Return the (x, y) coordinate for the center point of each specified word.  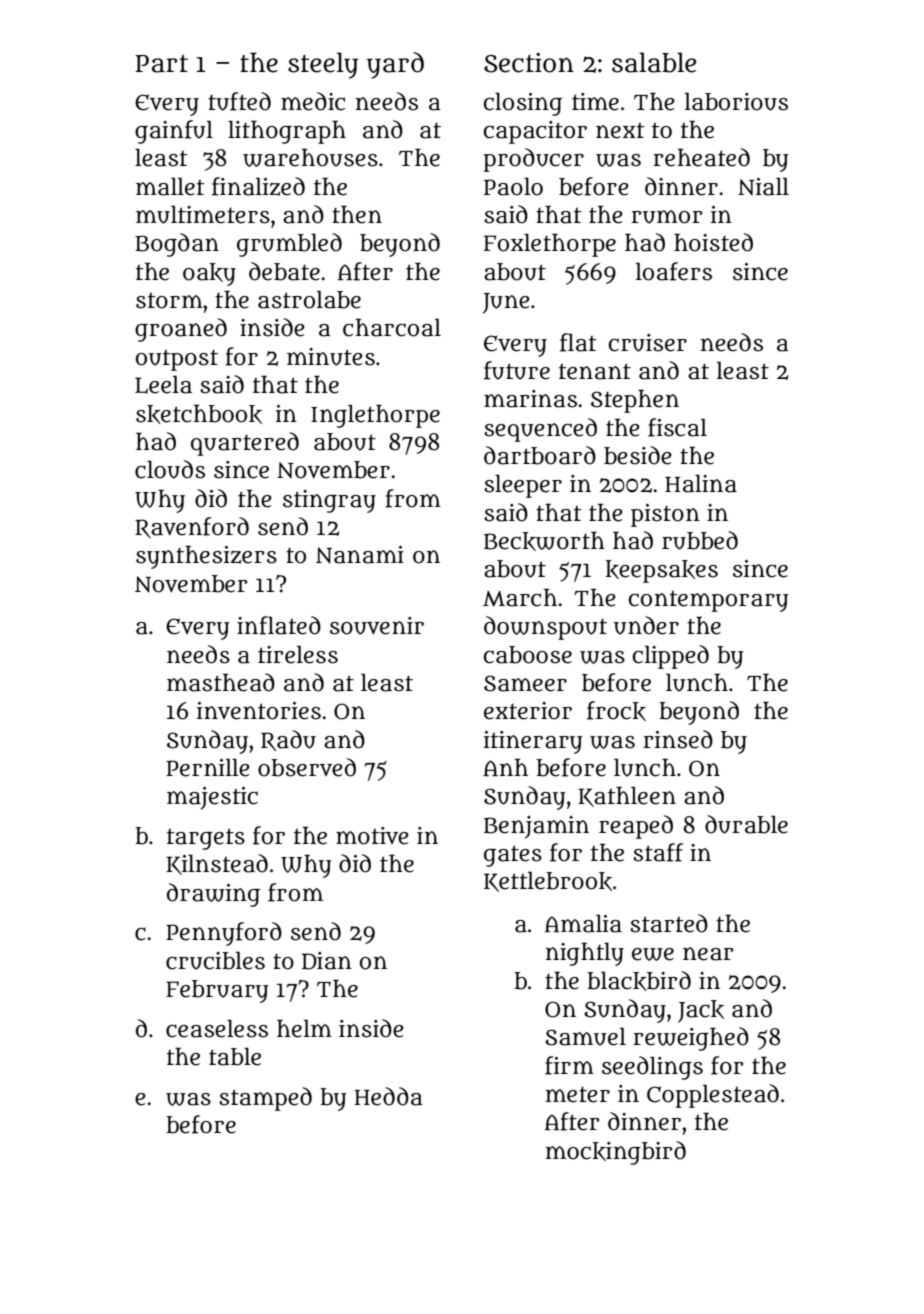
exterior (528, 711)
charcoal (392, 328)
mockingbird (616, 1153)
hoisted (713, 242)
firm (569, 1065)
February (217, 991)
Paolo (513, 187)
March (520, 598)
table (235, 1057)
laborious (736, 102)
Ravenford (192, 527)
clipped (671, 657)
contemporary (709, 601)
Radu (288, 740)
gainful (174, 132)
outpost (177, 360)
